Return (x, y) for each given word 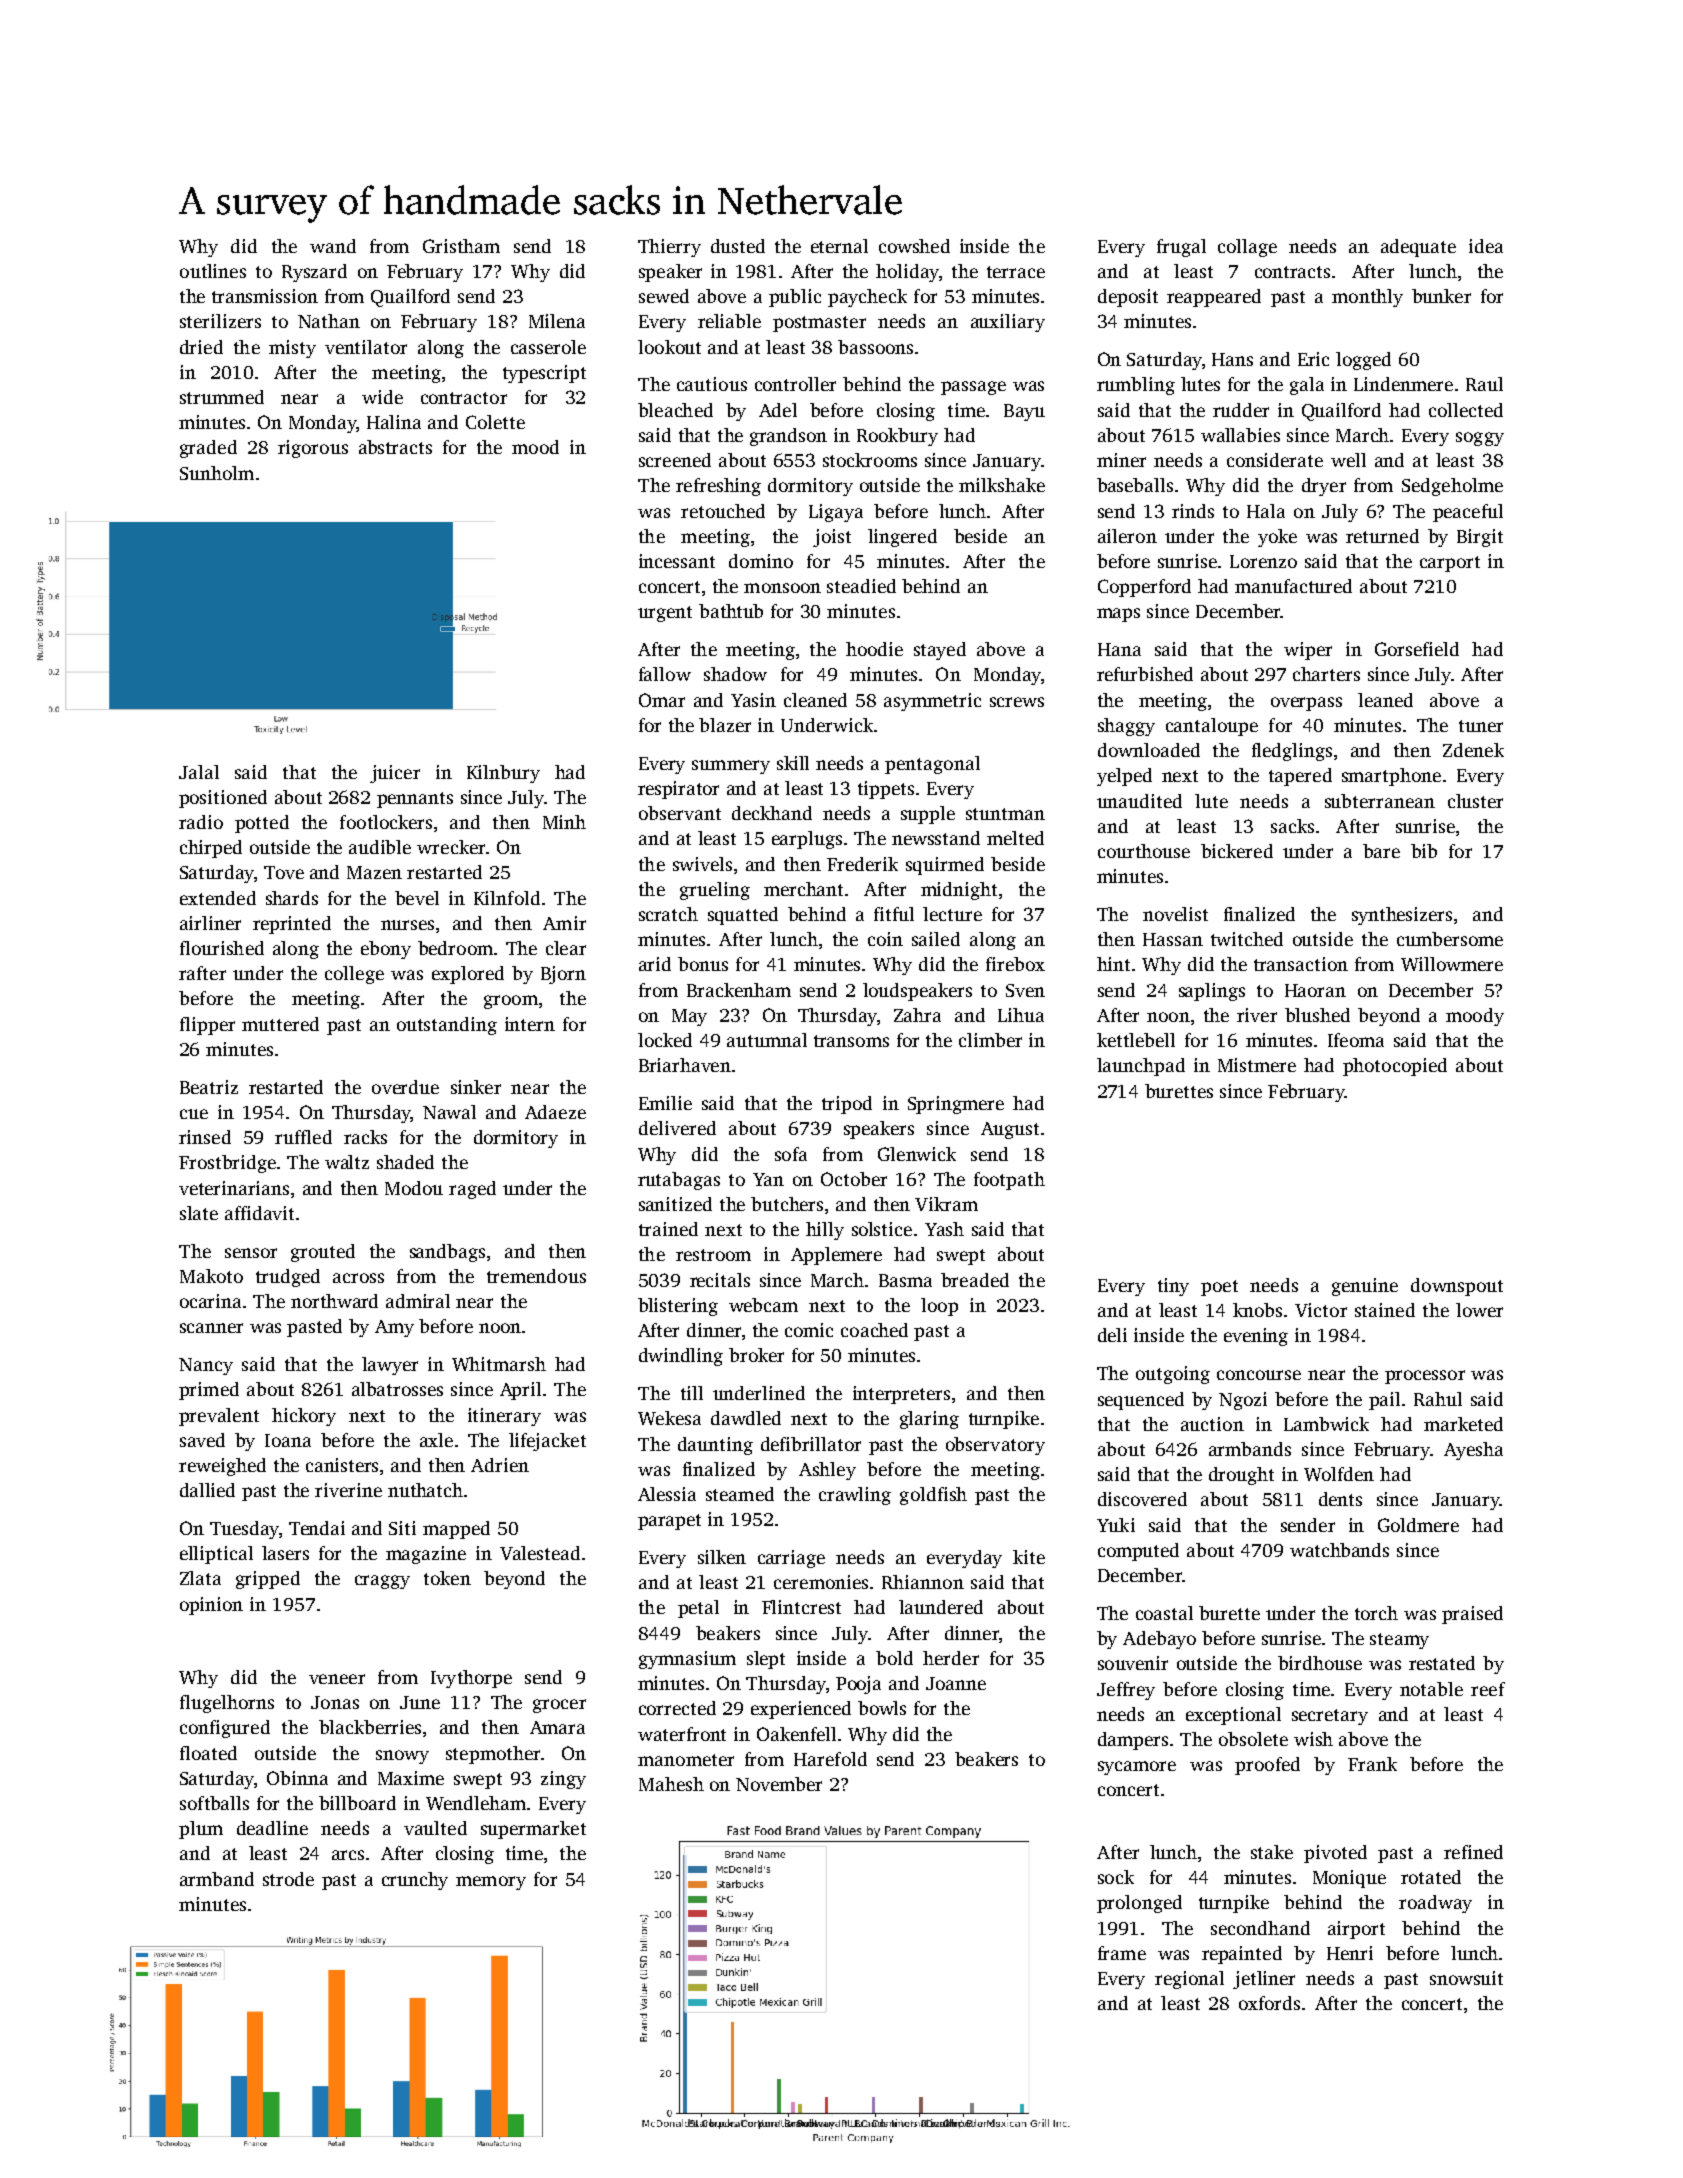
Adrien (500, 1465)
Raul (1484, 384)
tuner (1481, 726)
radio (201, 822)
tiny (1173, 1287)
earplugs (807, 840)
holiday (907, 273)
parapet (669, 1522)
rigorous (313, 449)
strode (288, 1879)
